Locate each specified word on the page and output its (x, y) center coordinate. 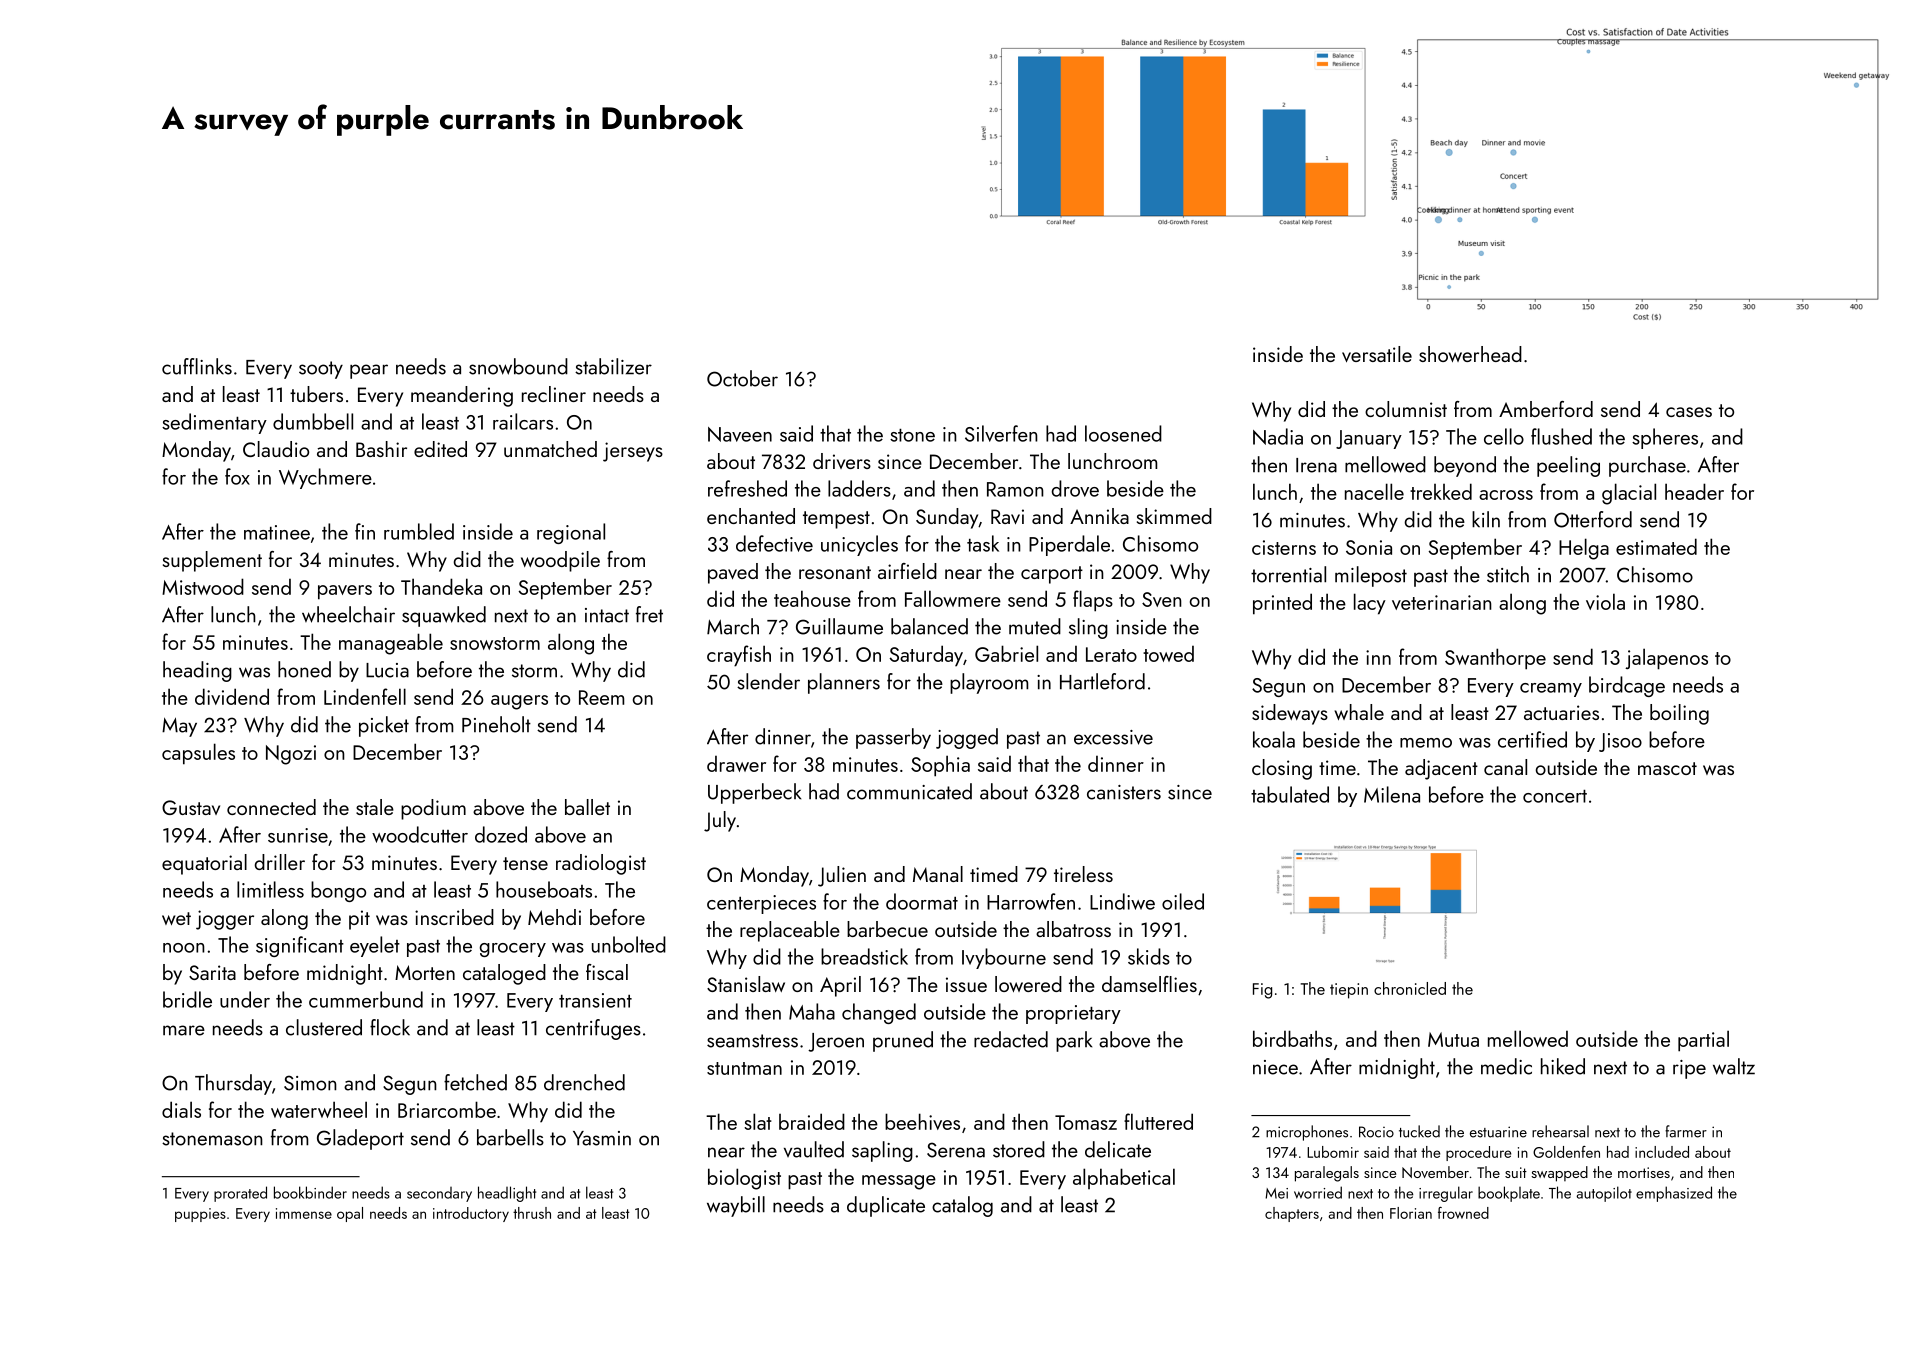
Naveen (740, 434)
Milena (1392, 794)
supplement (212, 561)
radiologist (601, 864)
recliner (554, 394)
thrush (532, 1213)
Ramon (1015, 489)
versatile (1377, 354)
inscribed (454, 917)
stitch (1508, 574)
